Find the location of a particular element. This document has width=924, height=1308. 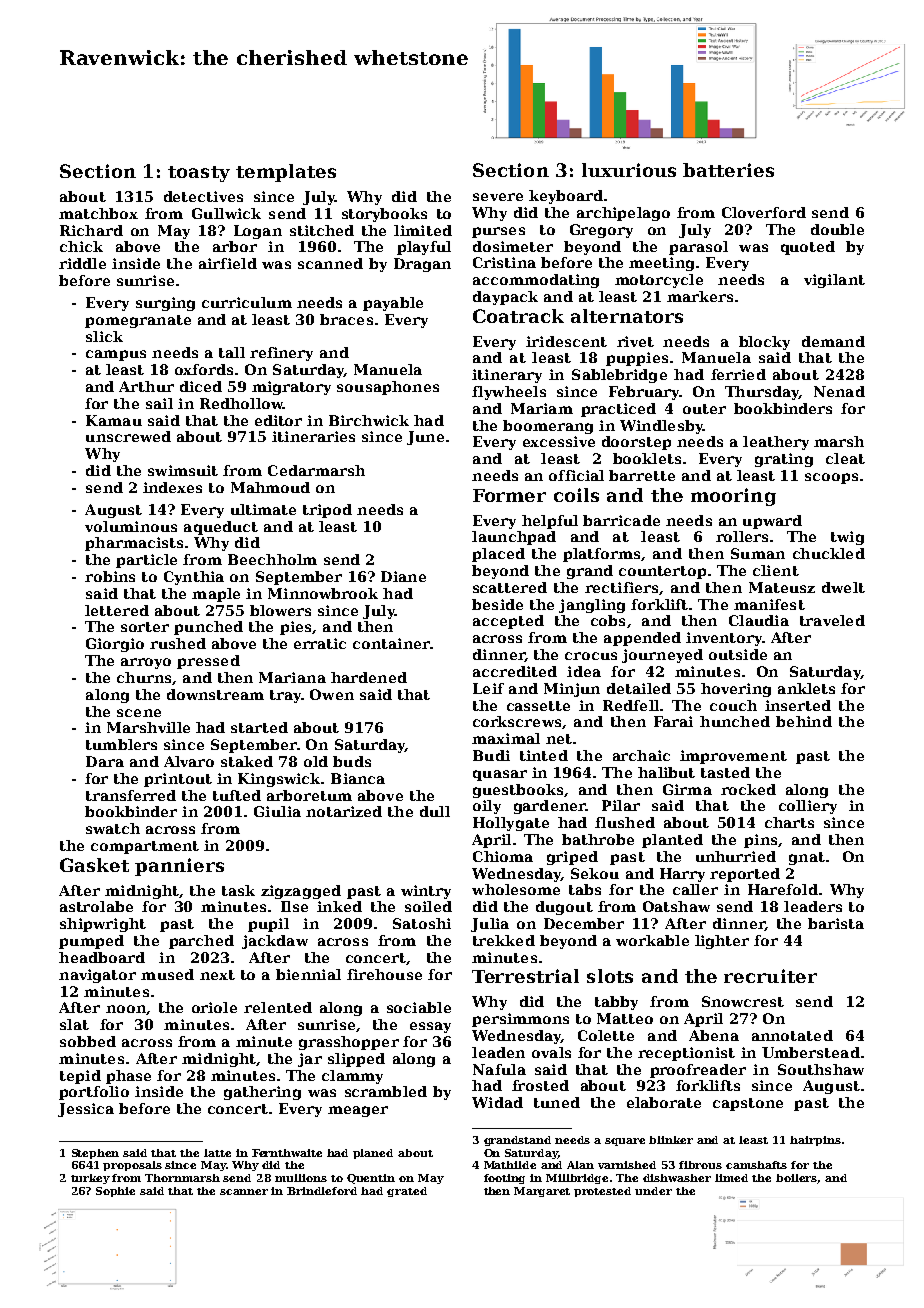

scoops is located at coordinates (831, 478).
